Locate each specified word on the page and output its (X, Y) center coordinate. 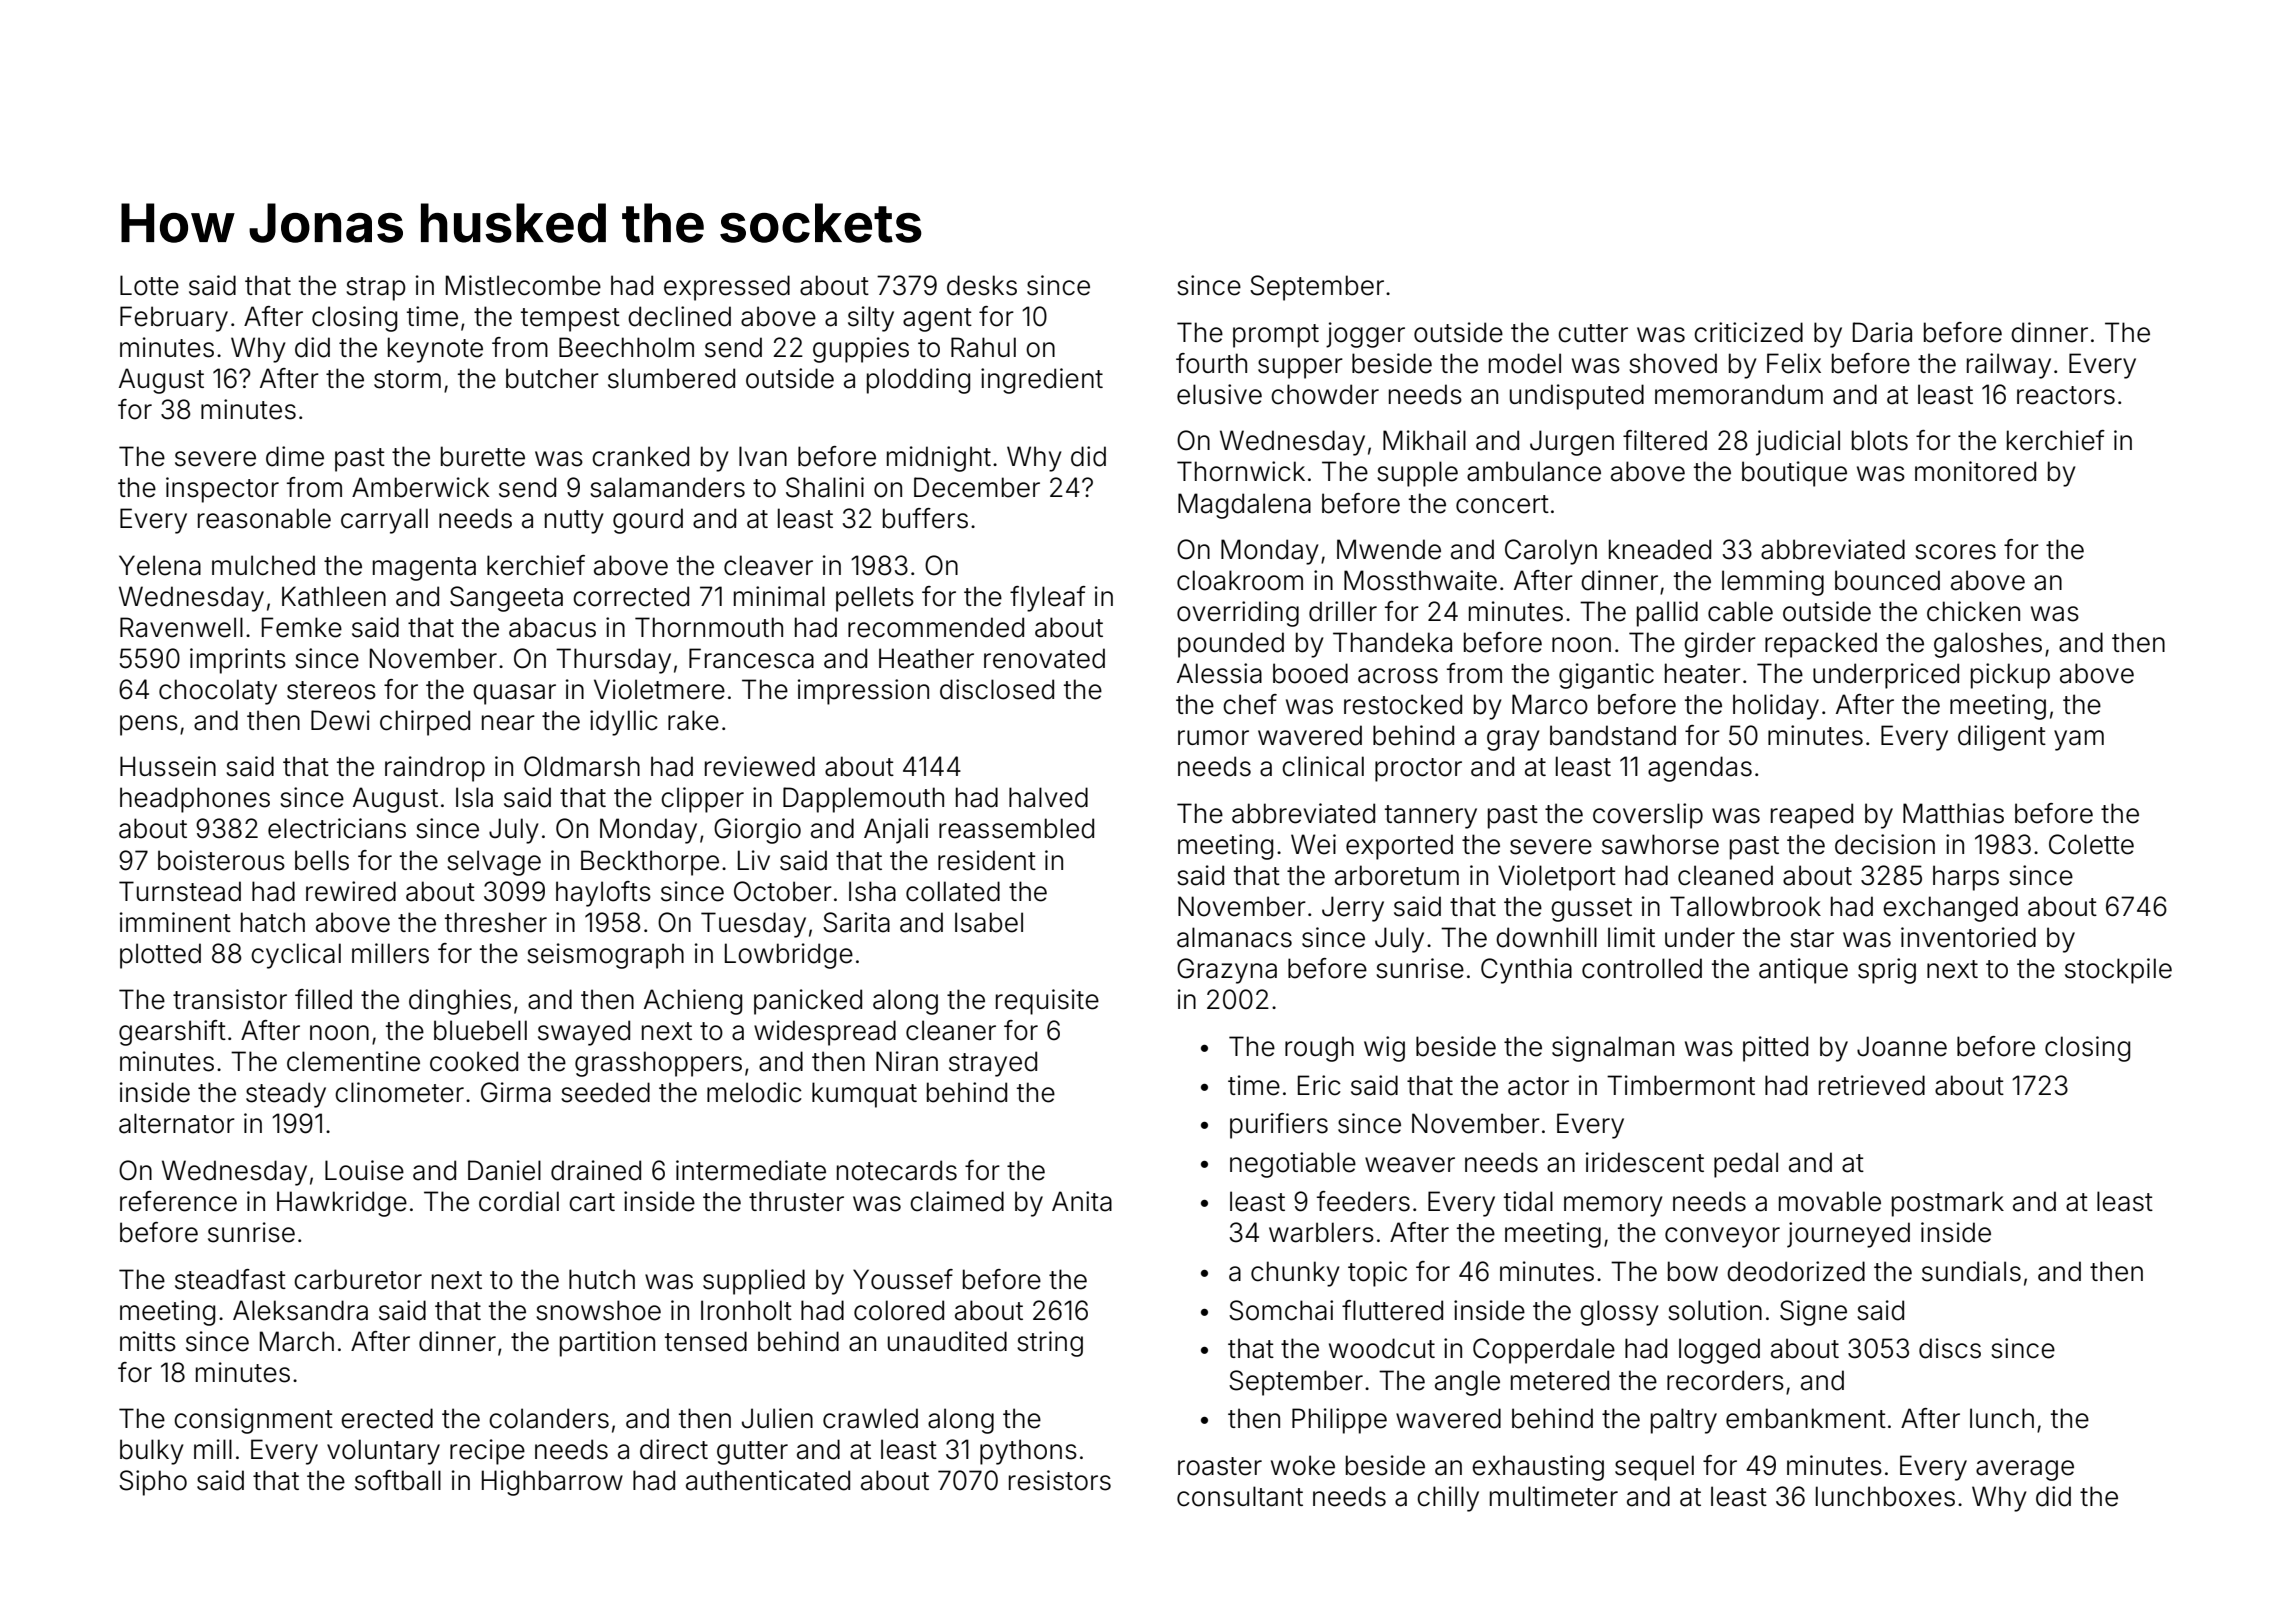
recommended (936, 627)
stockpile (2118, 971)
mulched (263, 565)
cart (592, 1202)
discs (1950, 1348)
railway (2009, 366)
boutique (1794, 474)
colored (899, 1310)
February (174, 319)
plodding (918, 381)
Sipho (153, 1483)
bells (322, 860)
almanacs (1234, 937)
